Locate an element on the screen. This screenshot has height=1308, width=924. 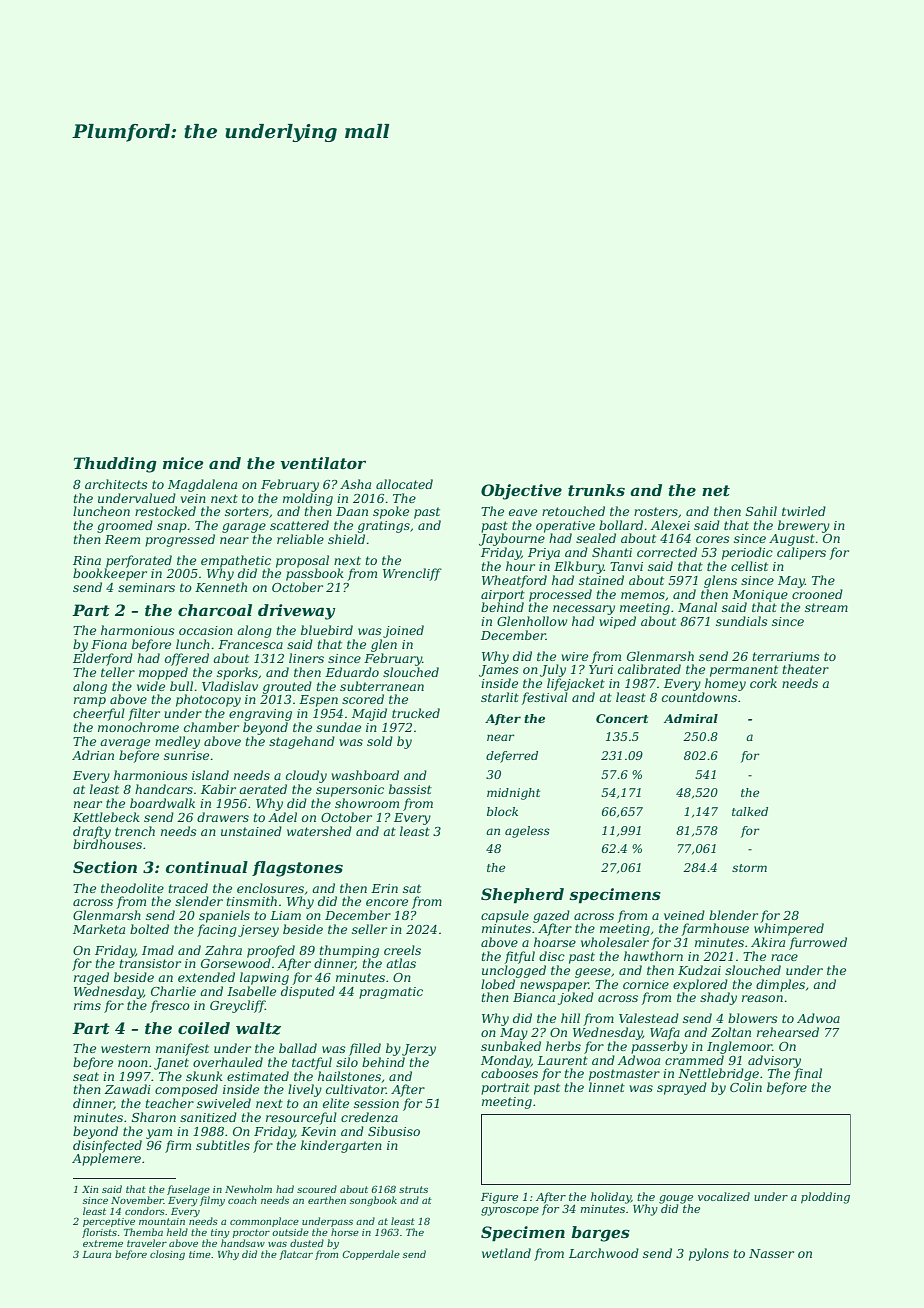
starlit is located at coordinates (500, 697).
